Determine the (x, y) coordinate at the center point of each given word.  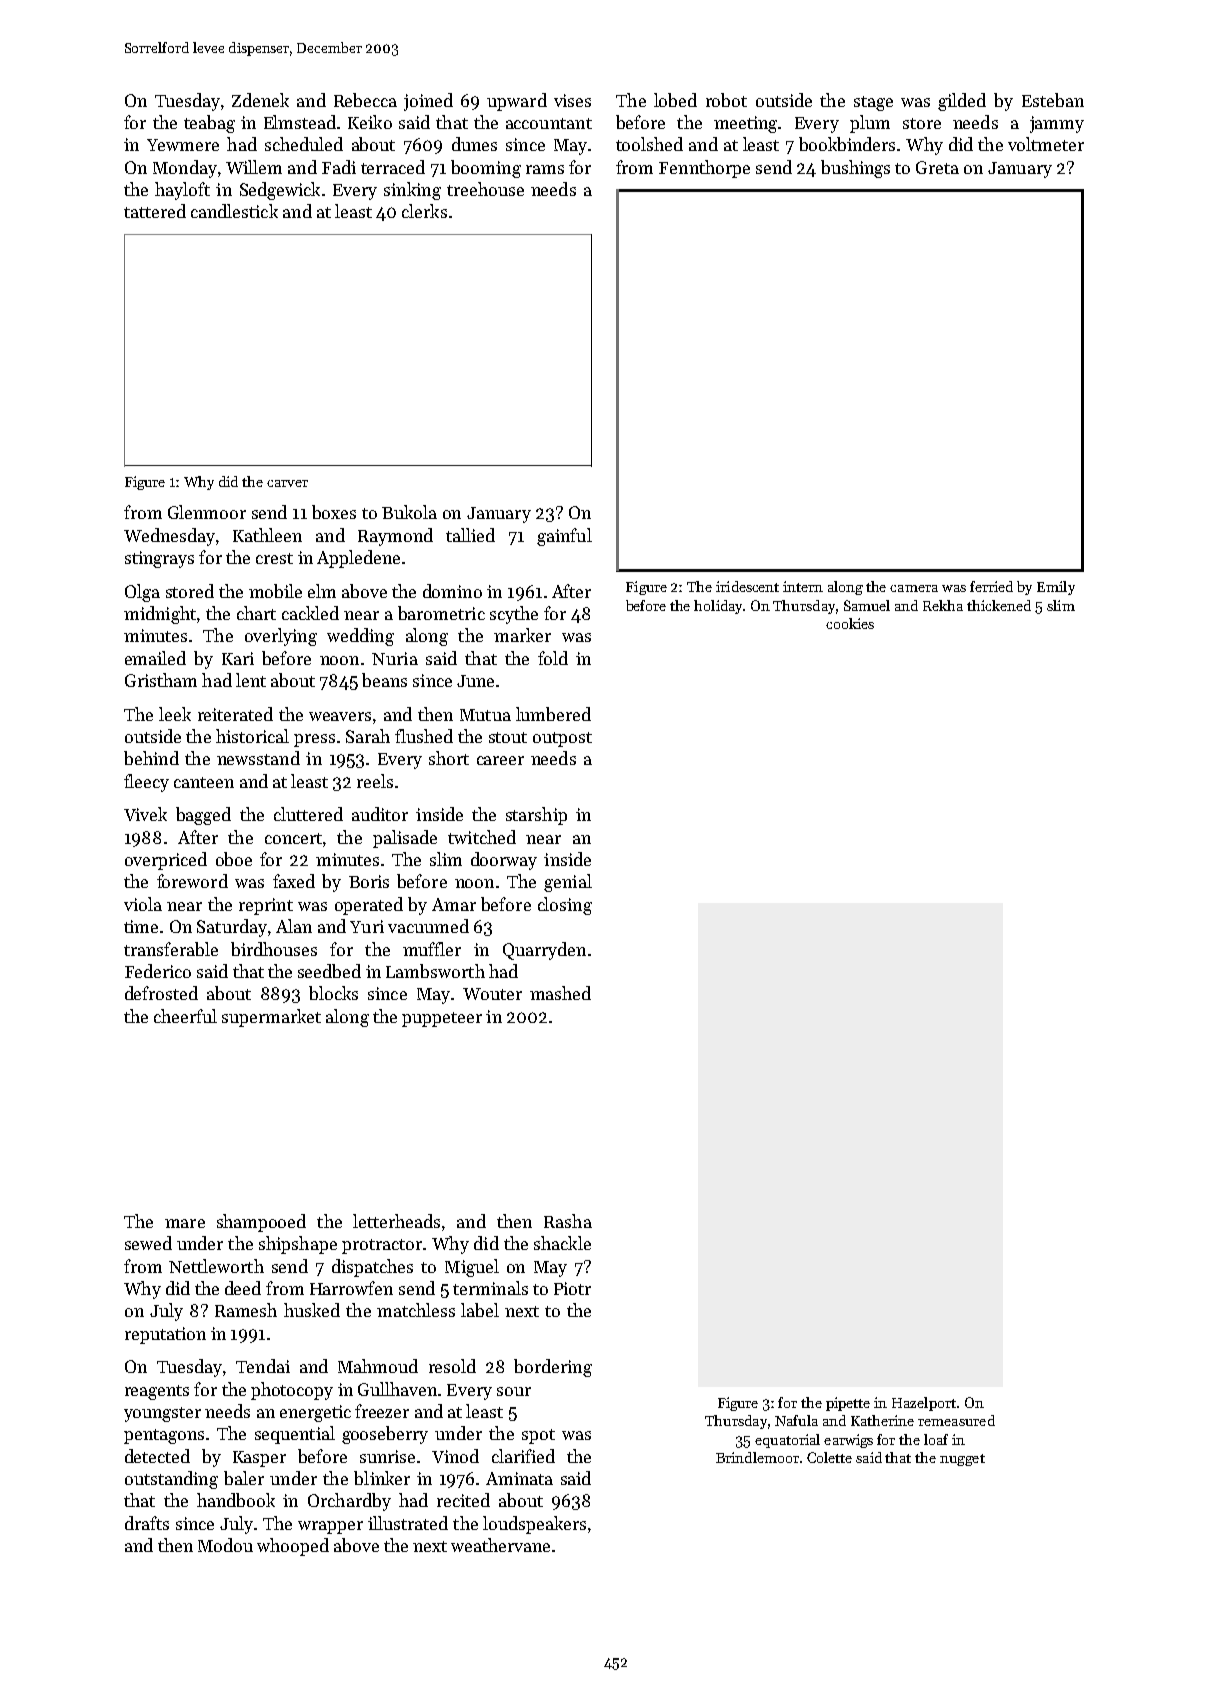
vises (572, 100)
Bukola (409, 512)
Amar (454, 904)
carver (287, 483)
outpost (562, 739)
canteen (204, 782)
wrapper (330, 1527)
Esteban (1053, 100)
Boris (369, 881)
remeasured (956, 1420)
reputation (165, 1335)
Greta (937, 167)
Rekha (943, 605)
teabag (209, 124)
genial (568, 883)
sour (514, 1391)
